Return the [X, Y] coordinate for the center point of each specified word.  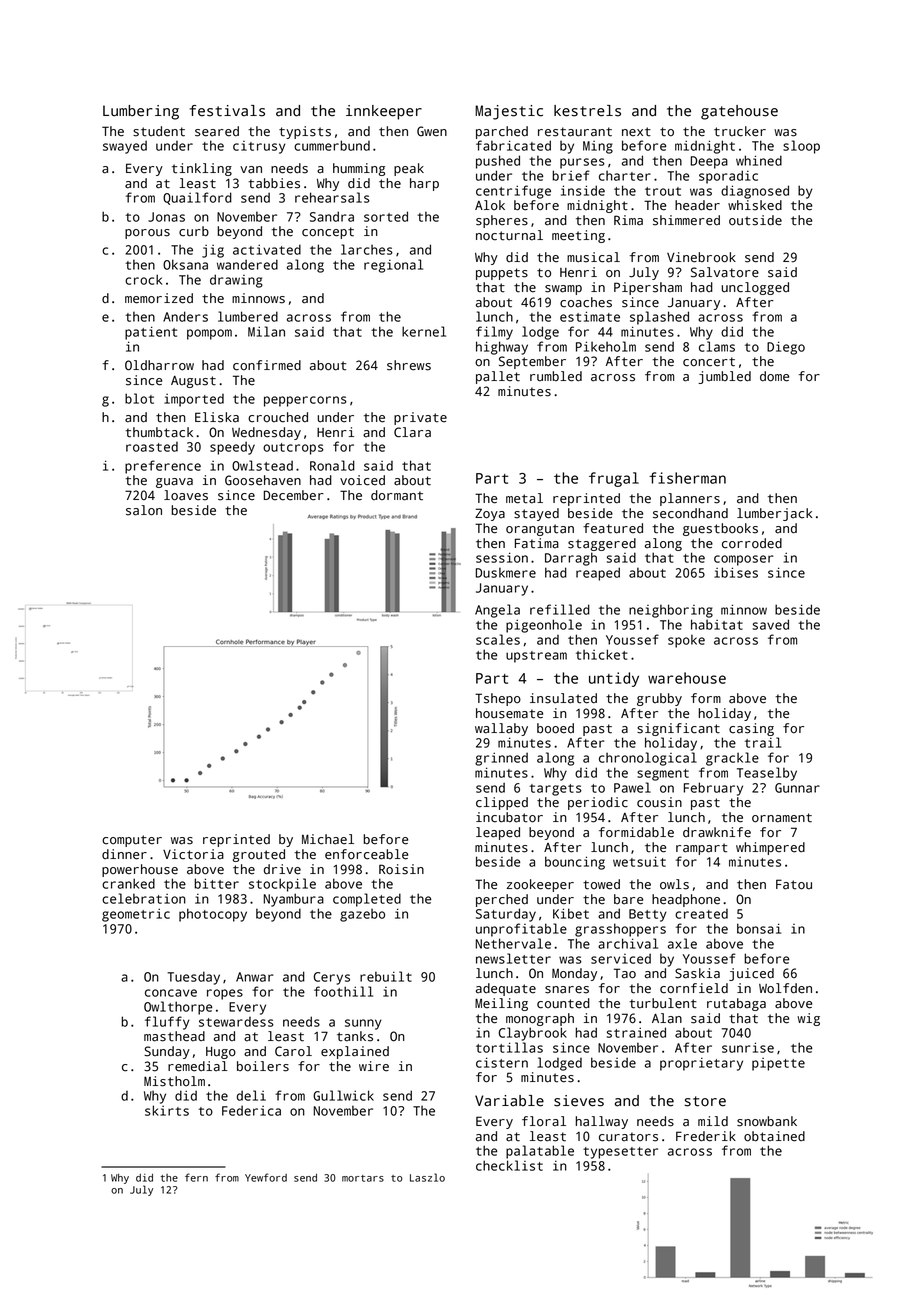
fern [196, 1177]
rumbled [556, 376]
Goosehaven [263, 480]
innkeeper [384, 112]
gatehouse [739, 112]
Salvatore [725, 272]
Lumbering [141, 112]
